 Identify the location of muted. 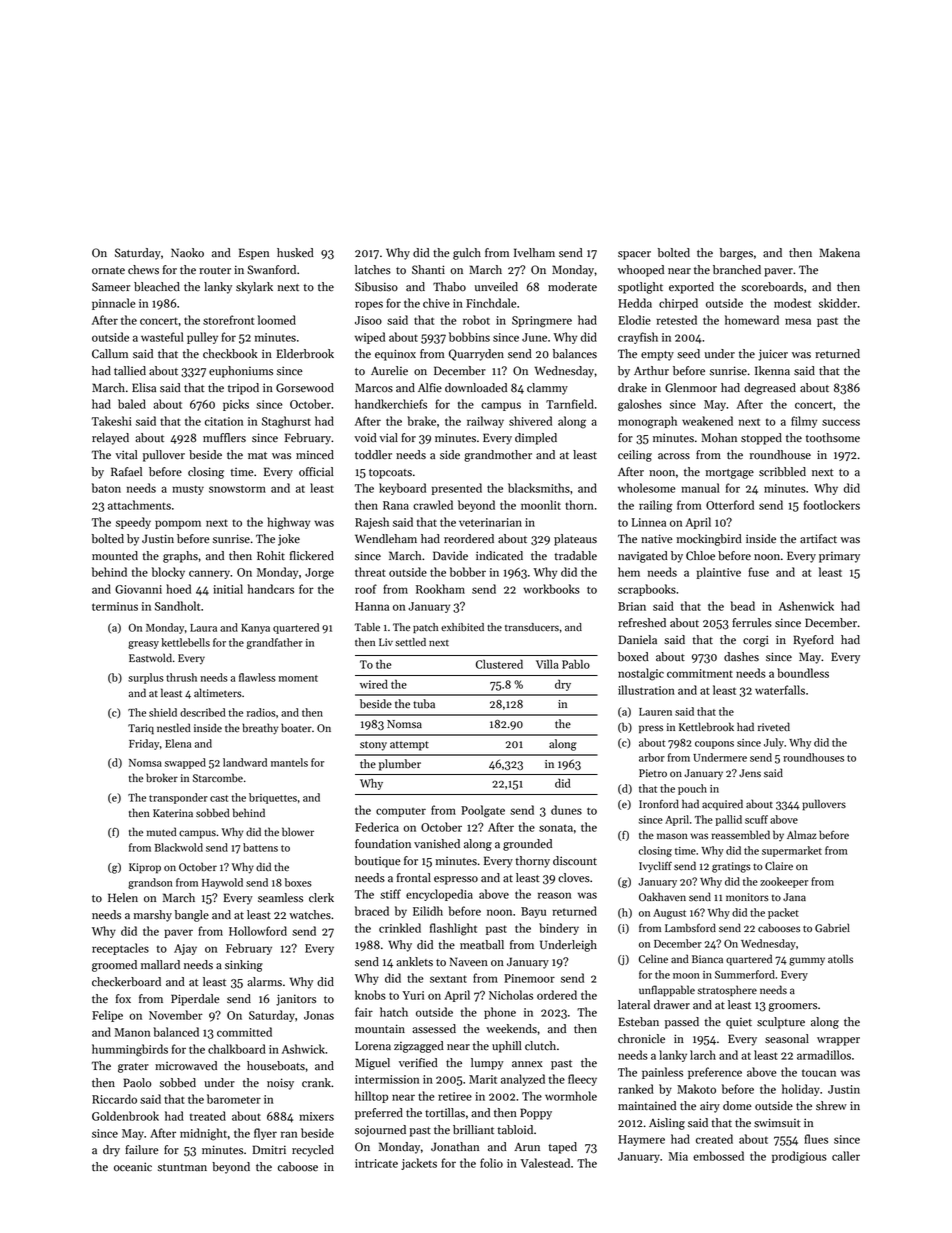
(162, 831).
